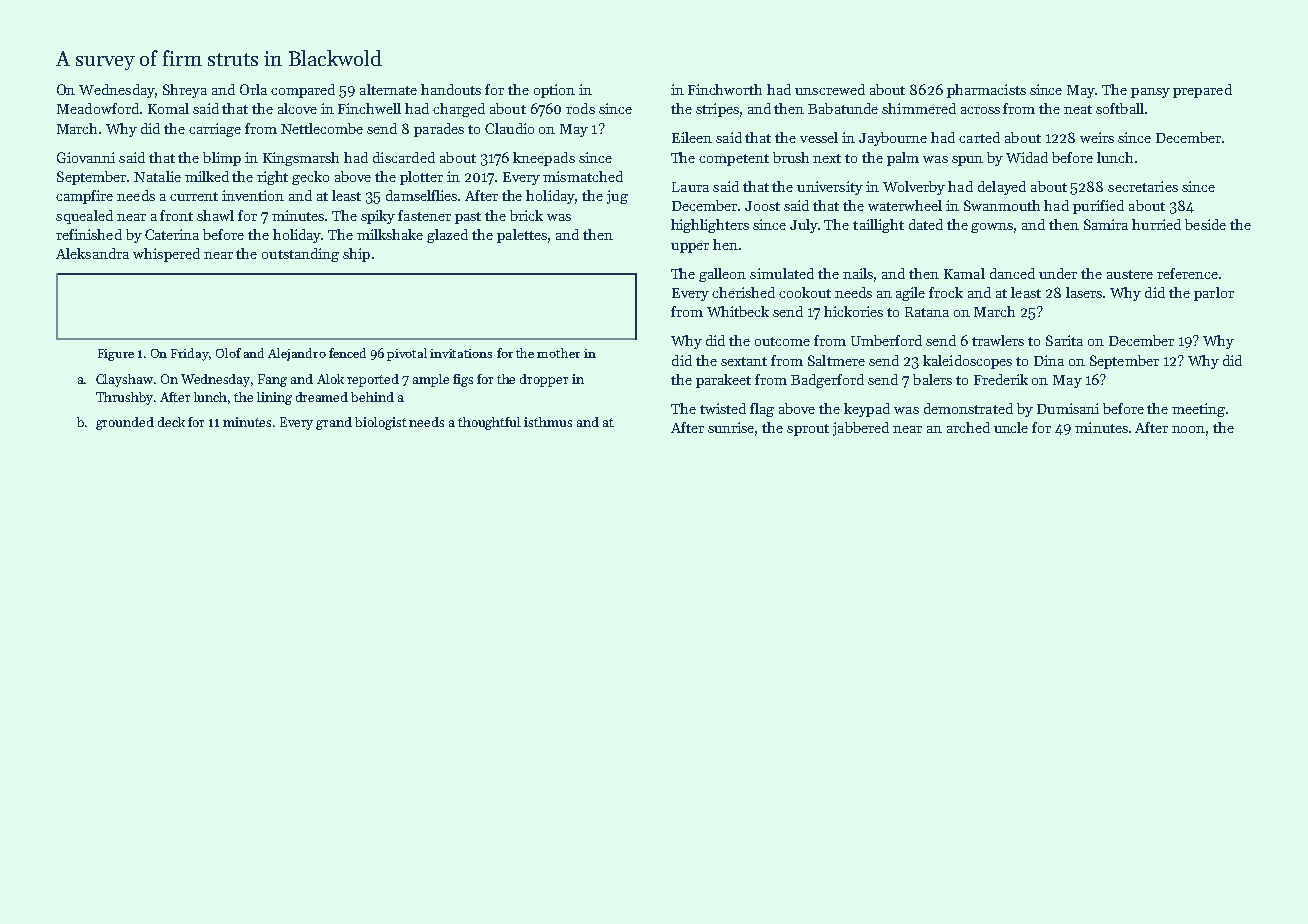 This document has width=1308, height=924. Describe the element at coordinates (98, 108) in the document. I see `Meadowford` at that location.
